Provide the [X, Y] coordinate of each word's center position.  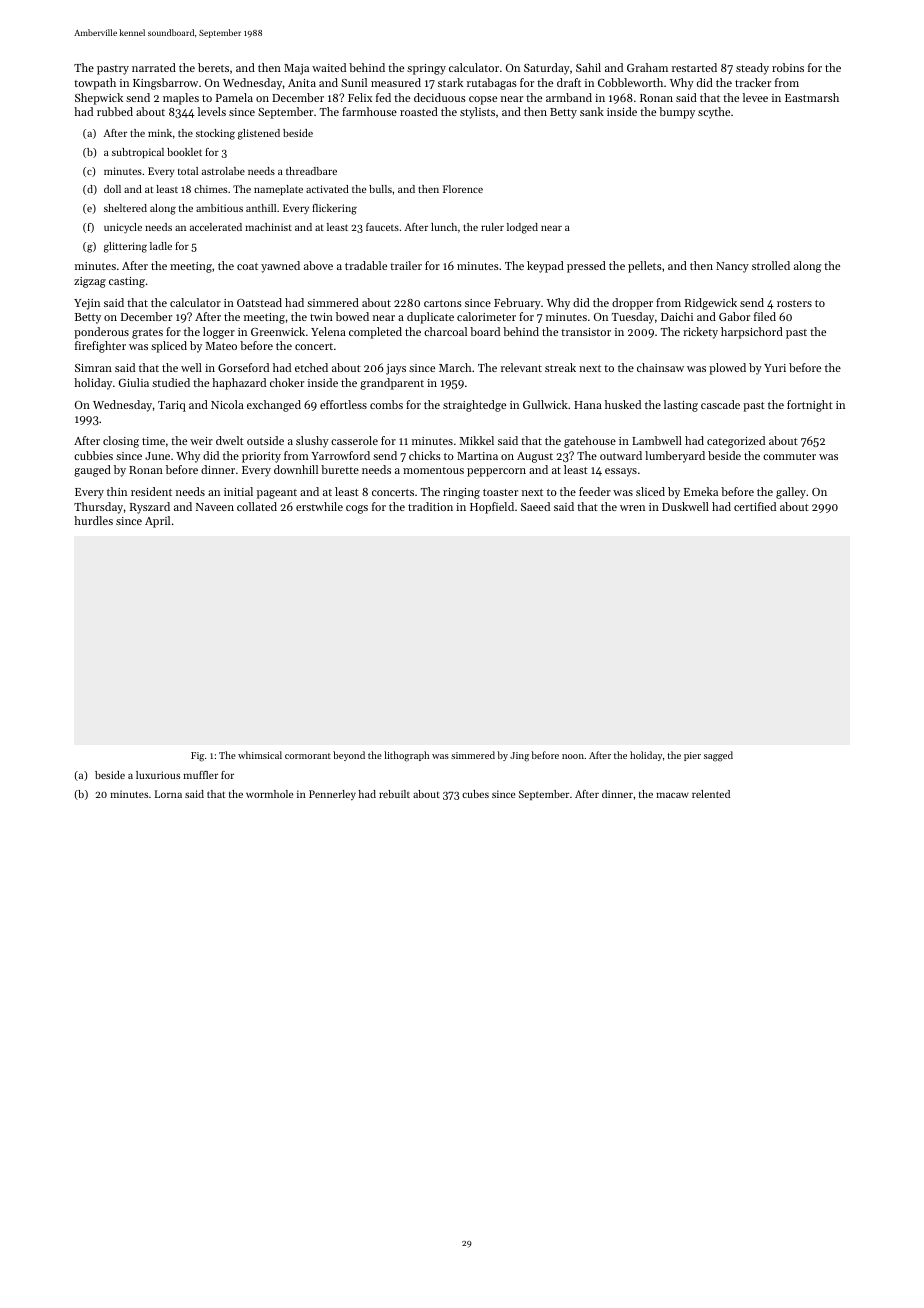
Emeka [701, 491]
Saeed [535, 506]
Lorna [168, 794]
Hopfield [492, 508]
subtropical [138, 153]
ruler [492, 227]
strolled [771, 265]
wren [632, 508]
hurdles [93, 520]
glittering [125, 247]
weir [201, 441]
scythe [714, 113]
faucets [382, 227]
